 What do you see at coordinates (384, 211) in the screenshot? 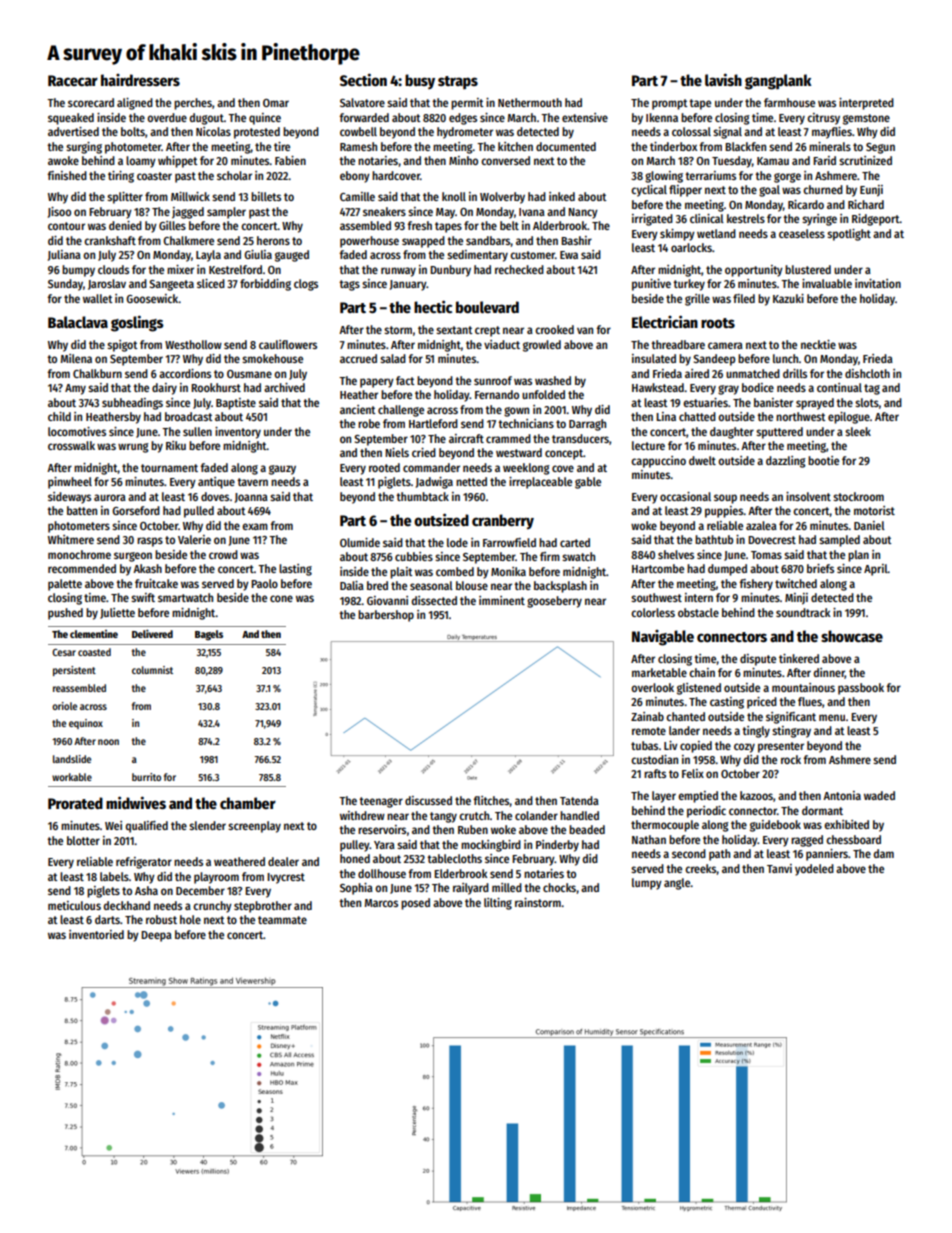
I see `sneakers` at bounding box center [384, 211].
